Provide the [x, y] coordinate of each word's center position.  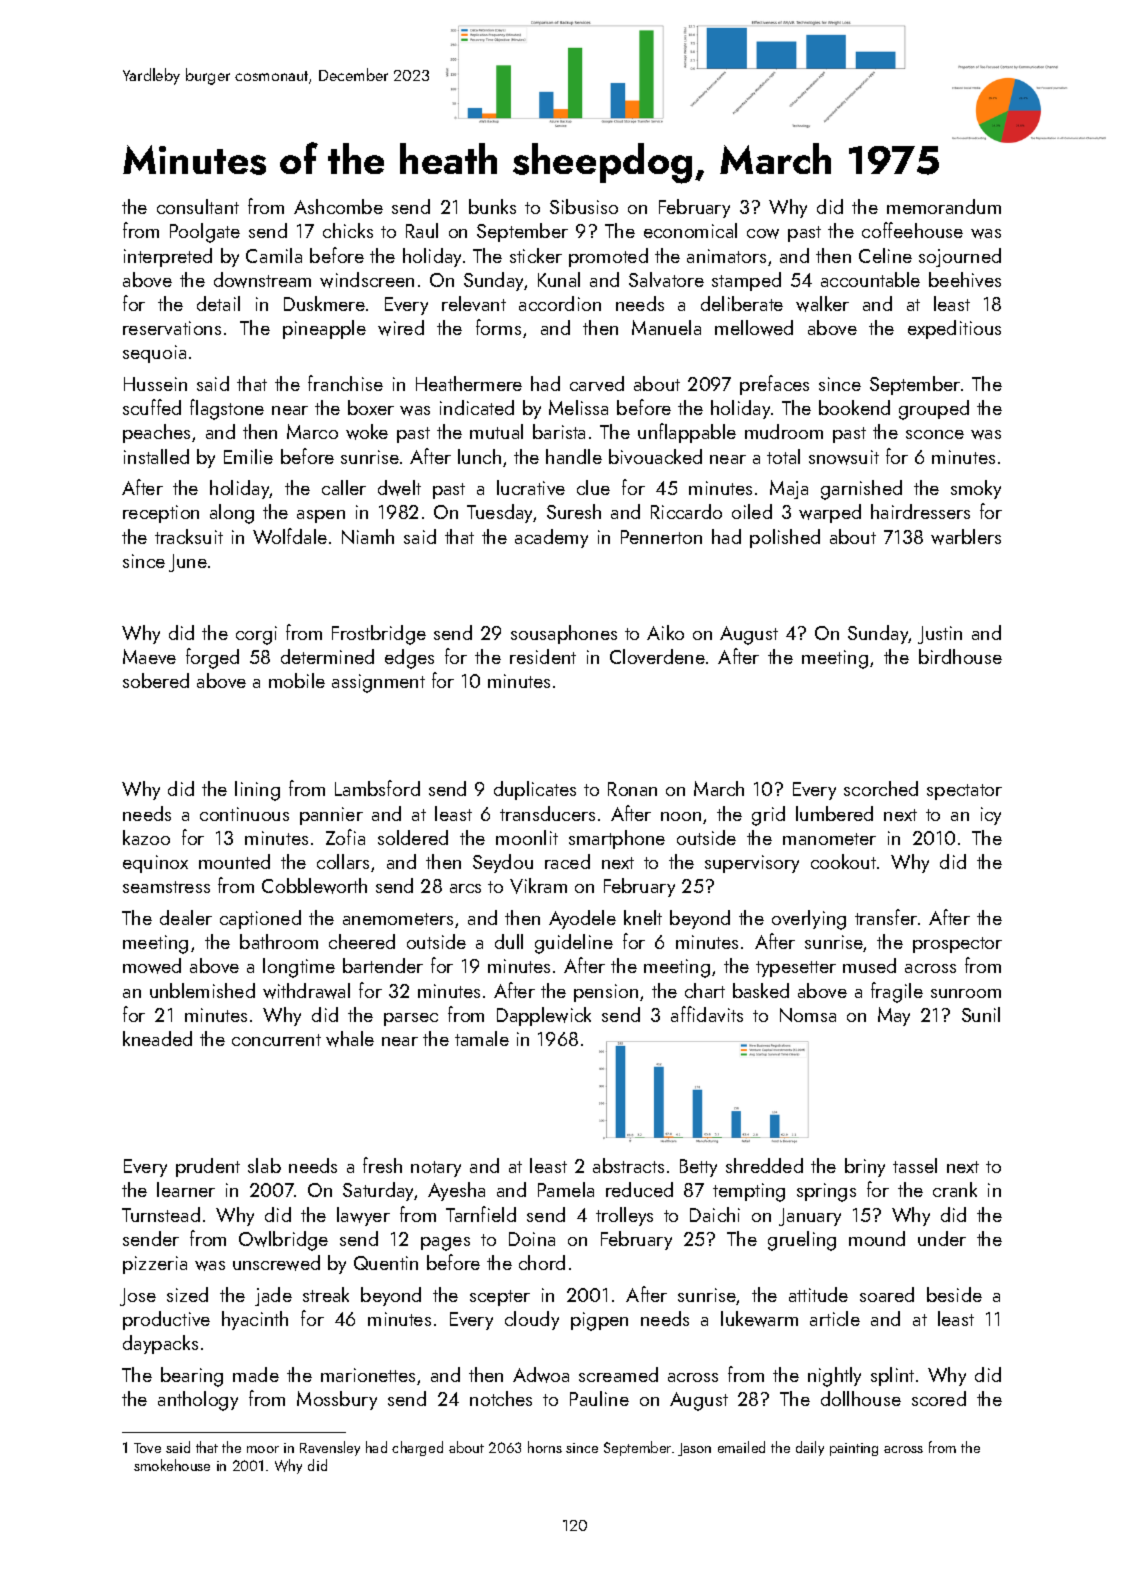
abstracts [628, 1165]
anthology [198, 1401]
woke [367, 432]
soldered [413, 837]
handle [574, 456]
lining [257, 791]
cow [763, 234]
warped [830, 513]
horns [545, 1447]
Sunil [981, 1014]
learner [186, 1189]
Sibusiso [584, 206]
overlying [809, 920]
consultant [198, 206]
